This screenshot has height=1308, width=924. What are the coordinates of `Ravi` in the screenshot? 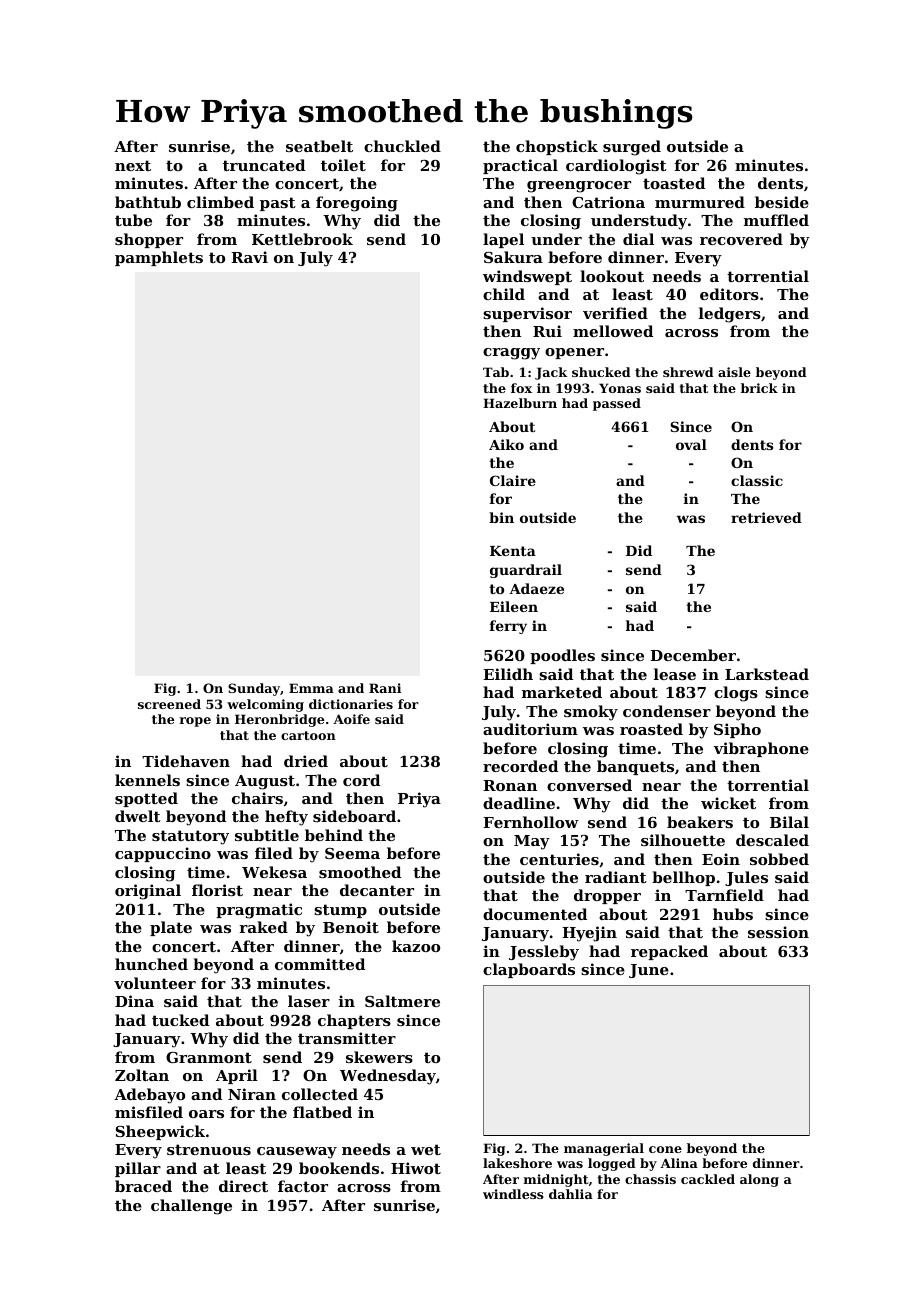 It's located at (249, 257).
